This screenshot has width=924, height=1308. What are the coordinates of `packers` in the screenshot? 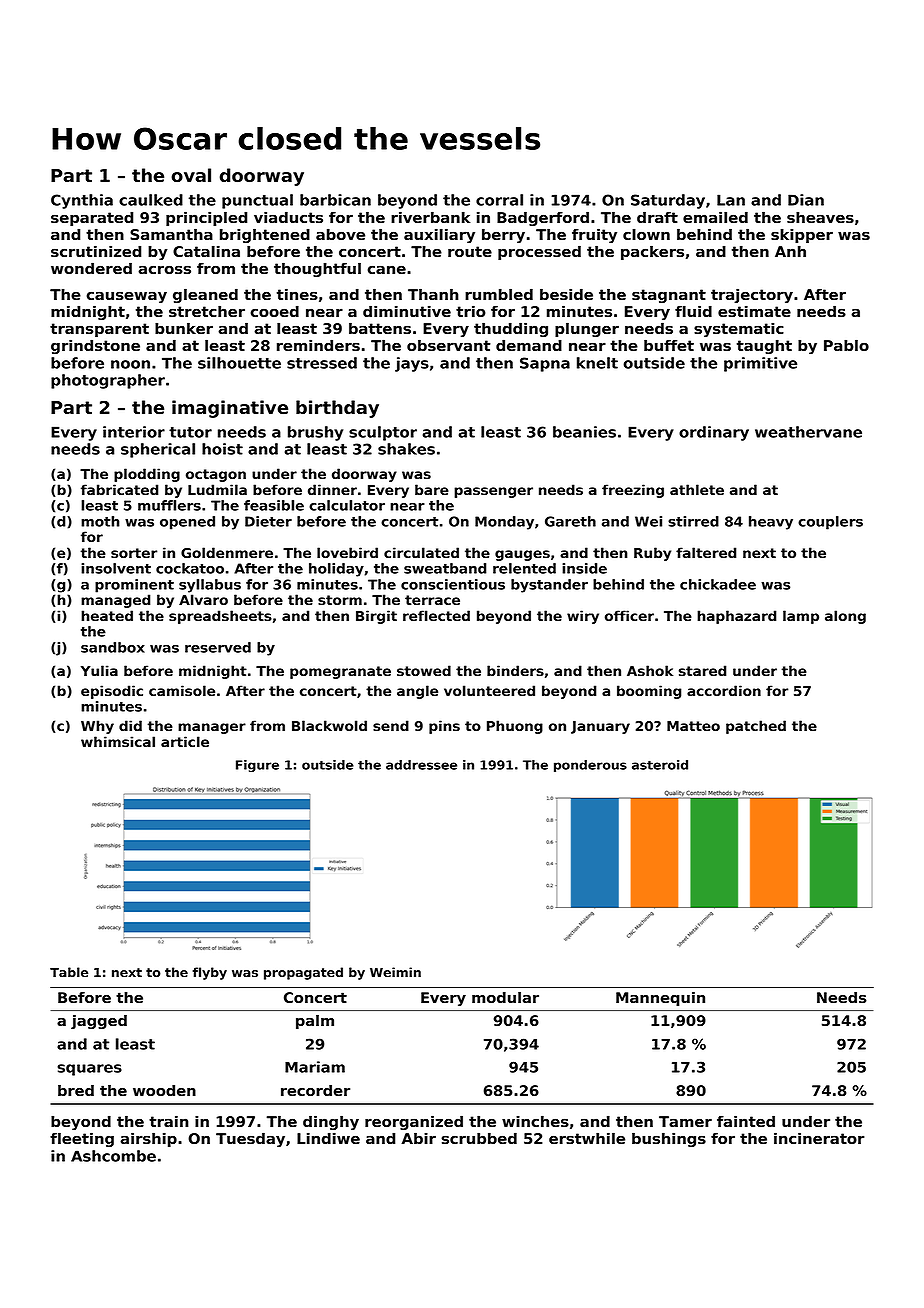 It's located at (652, 252).
